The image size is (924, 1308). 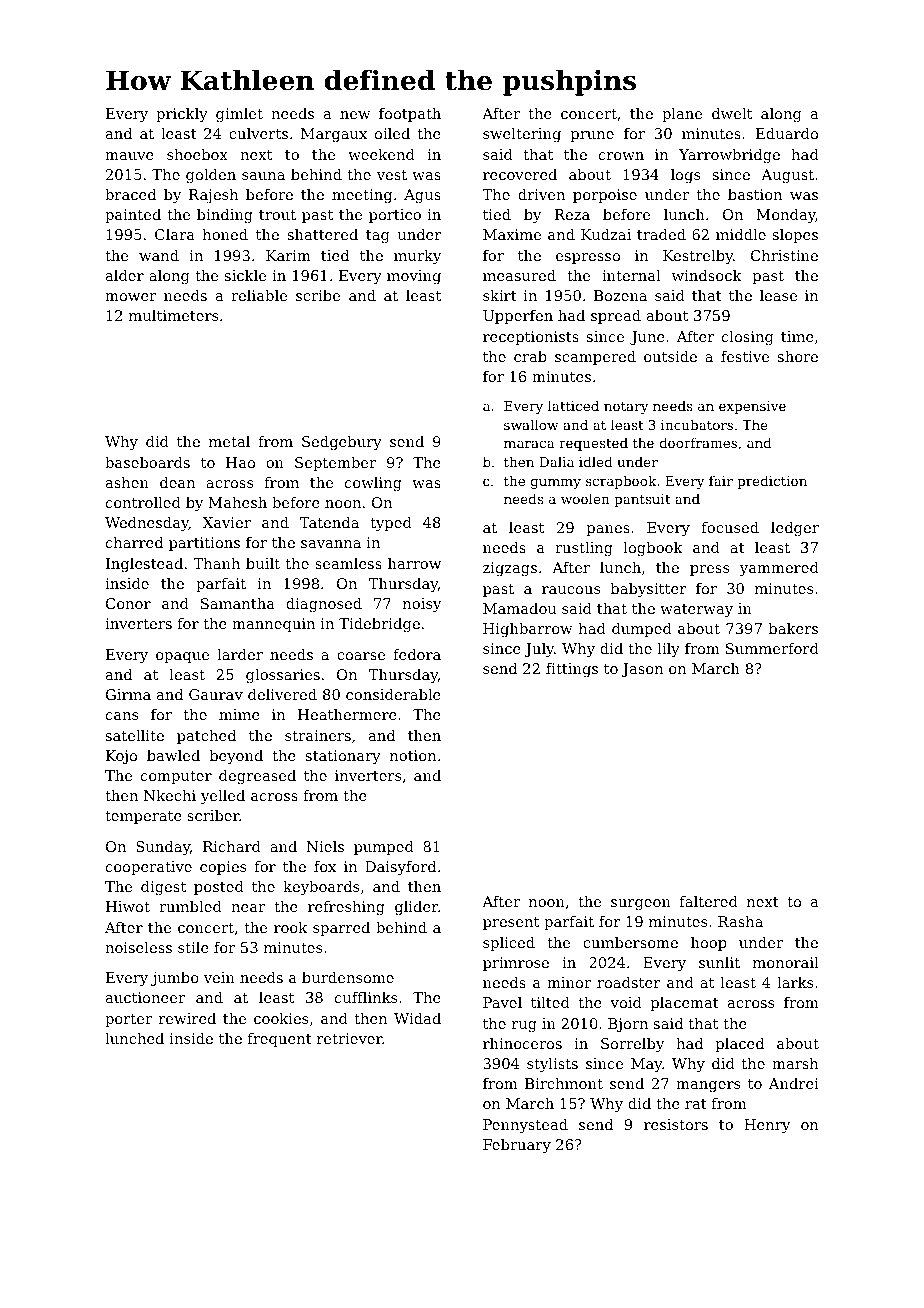 What do you see at coordinates (649, 590) in the screenshot?
I see `babysitter` at bounding box center [649, 590].
